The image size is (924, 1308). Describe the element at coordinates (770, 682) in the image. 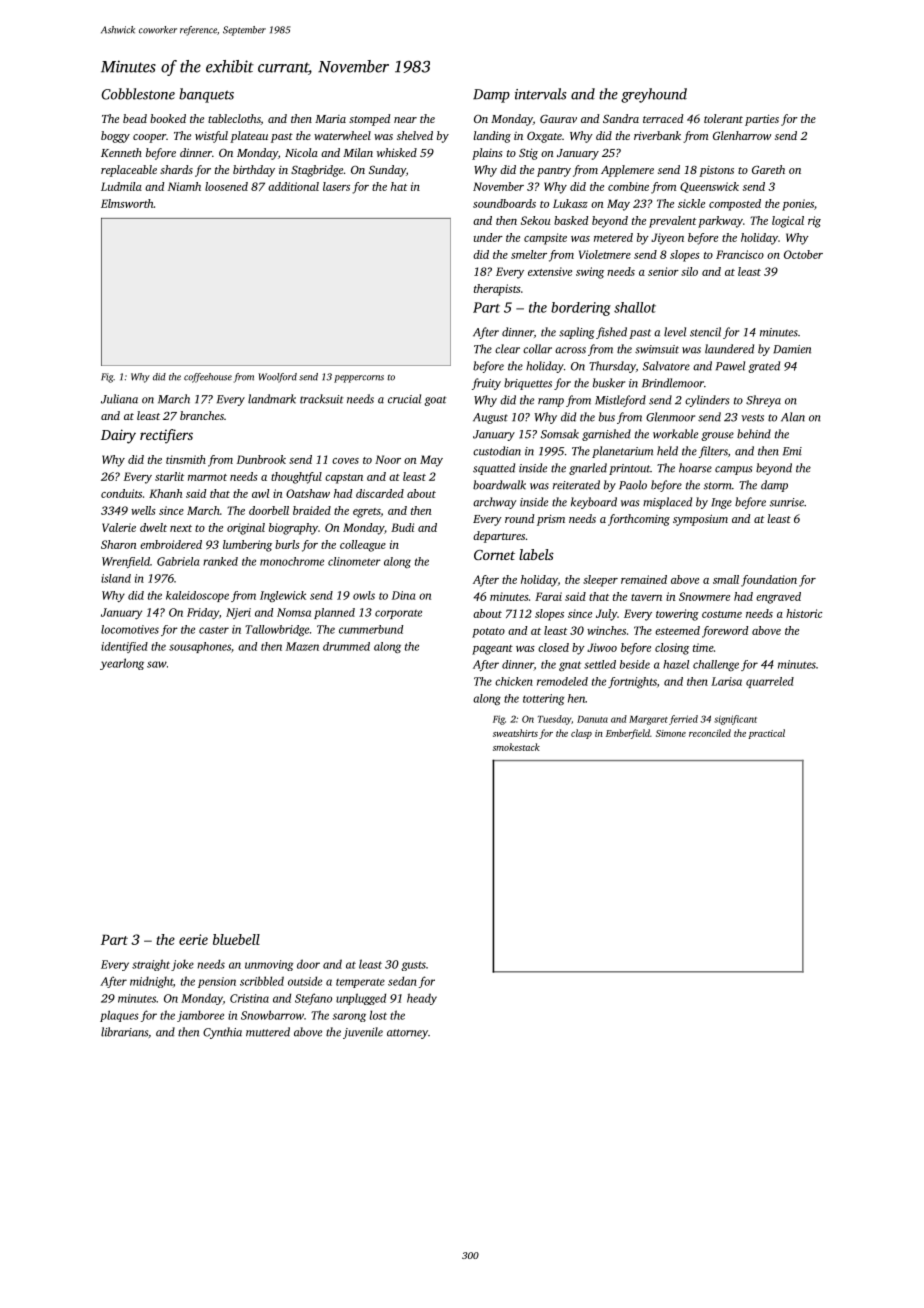

I see `quarreled` at that location.
